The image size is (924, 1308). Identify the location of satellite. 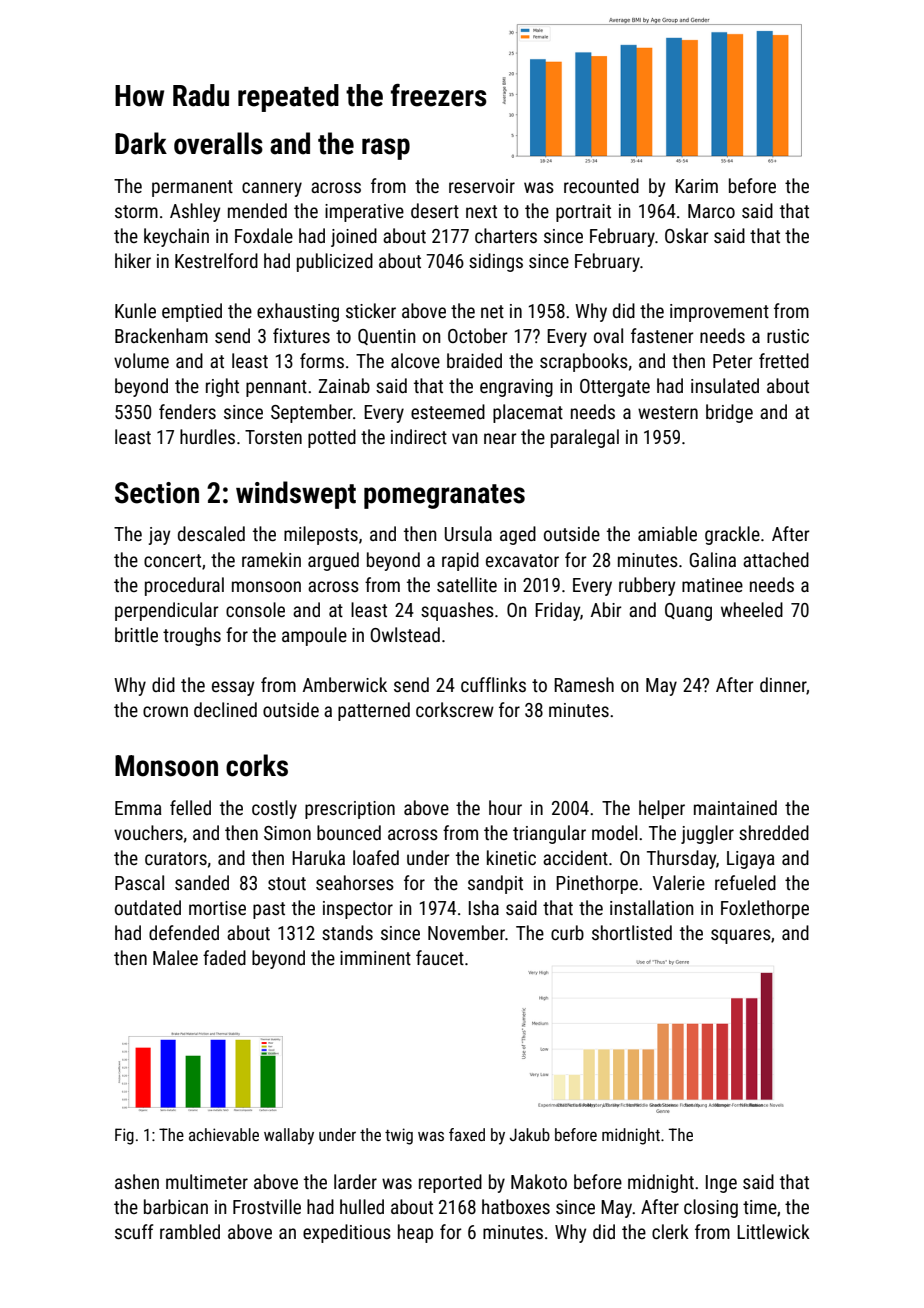
(467, 584).
